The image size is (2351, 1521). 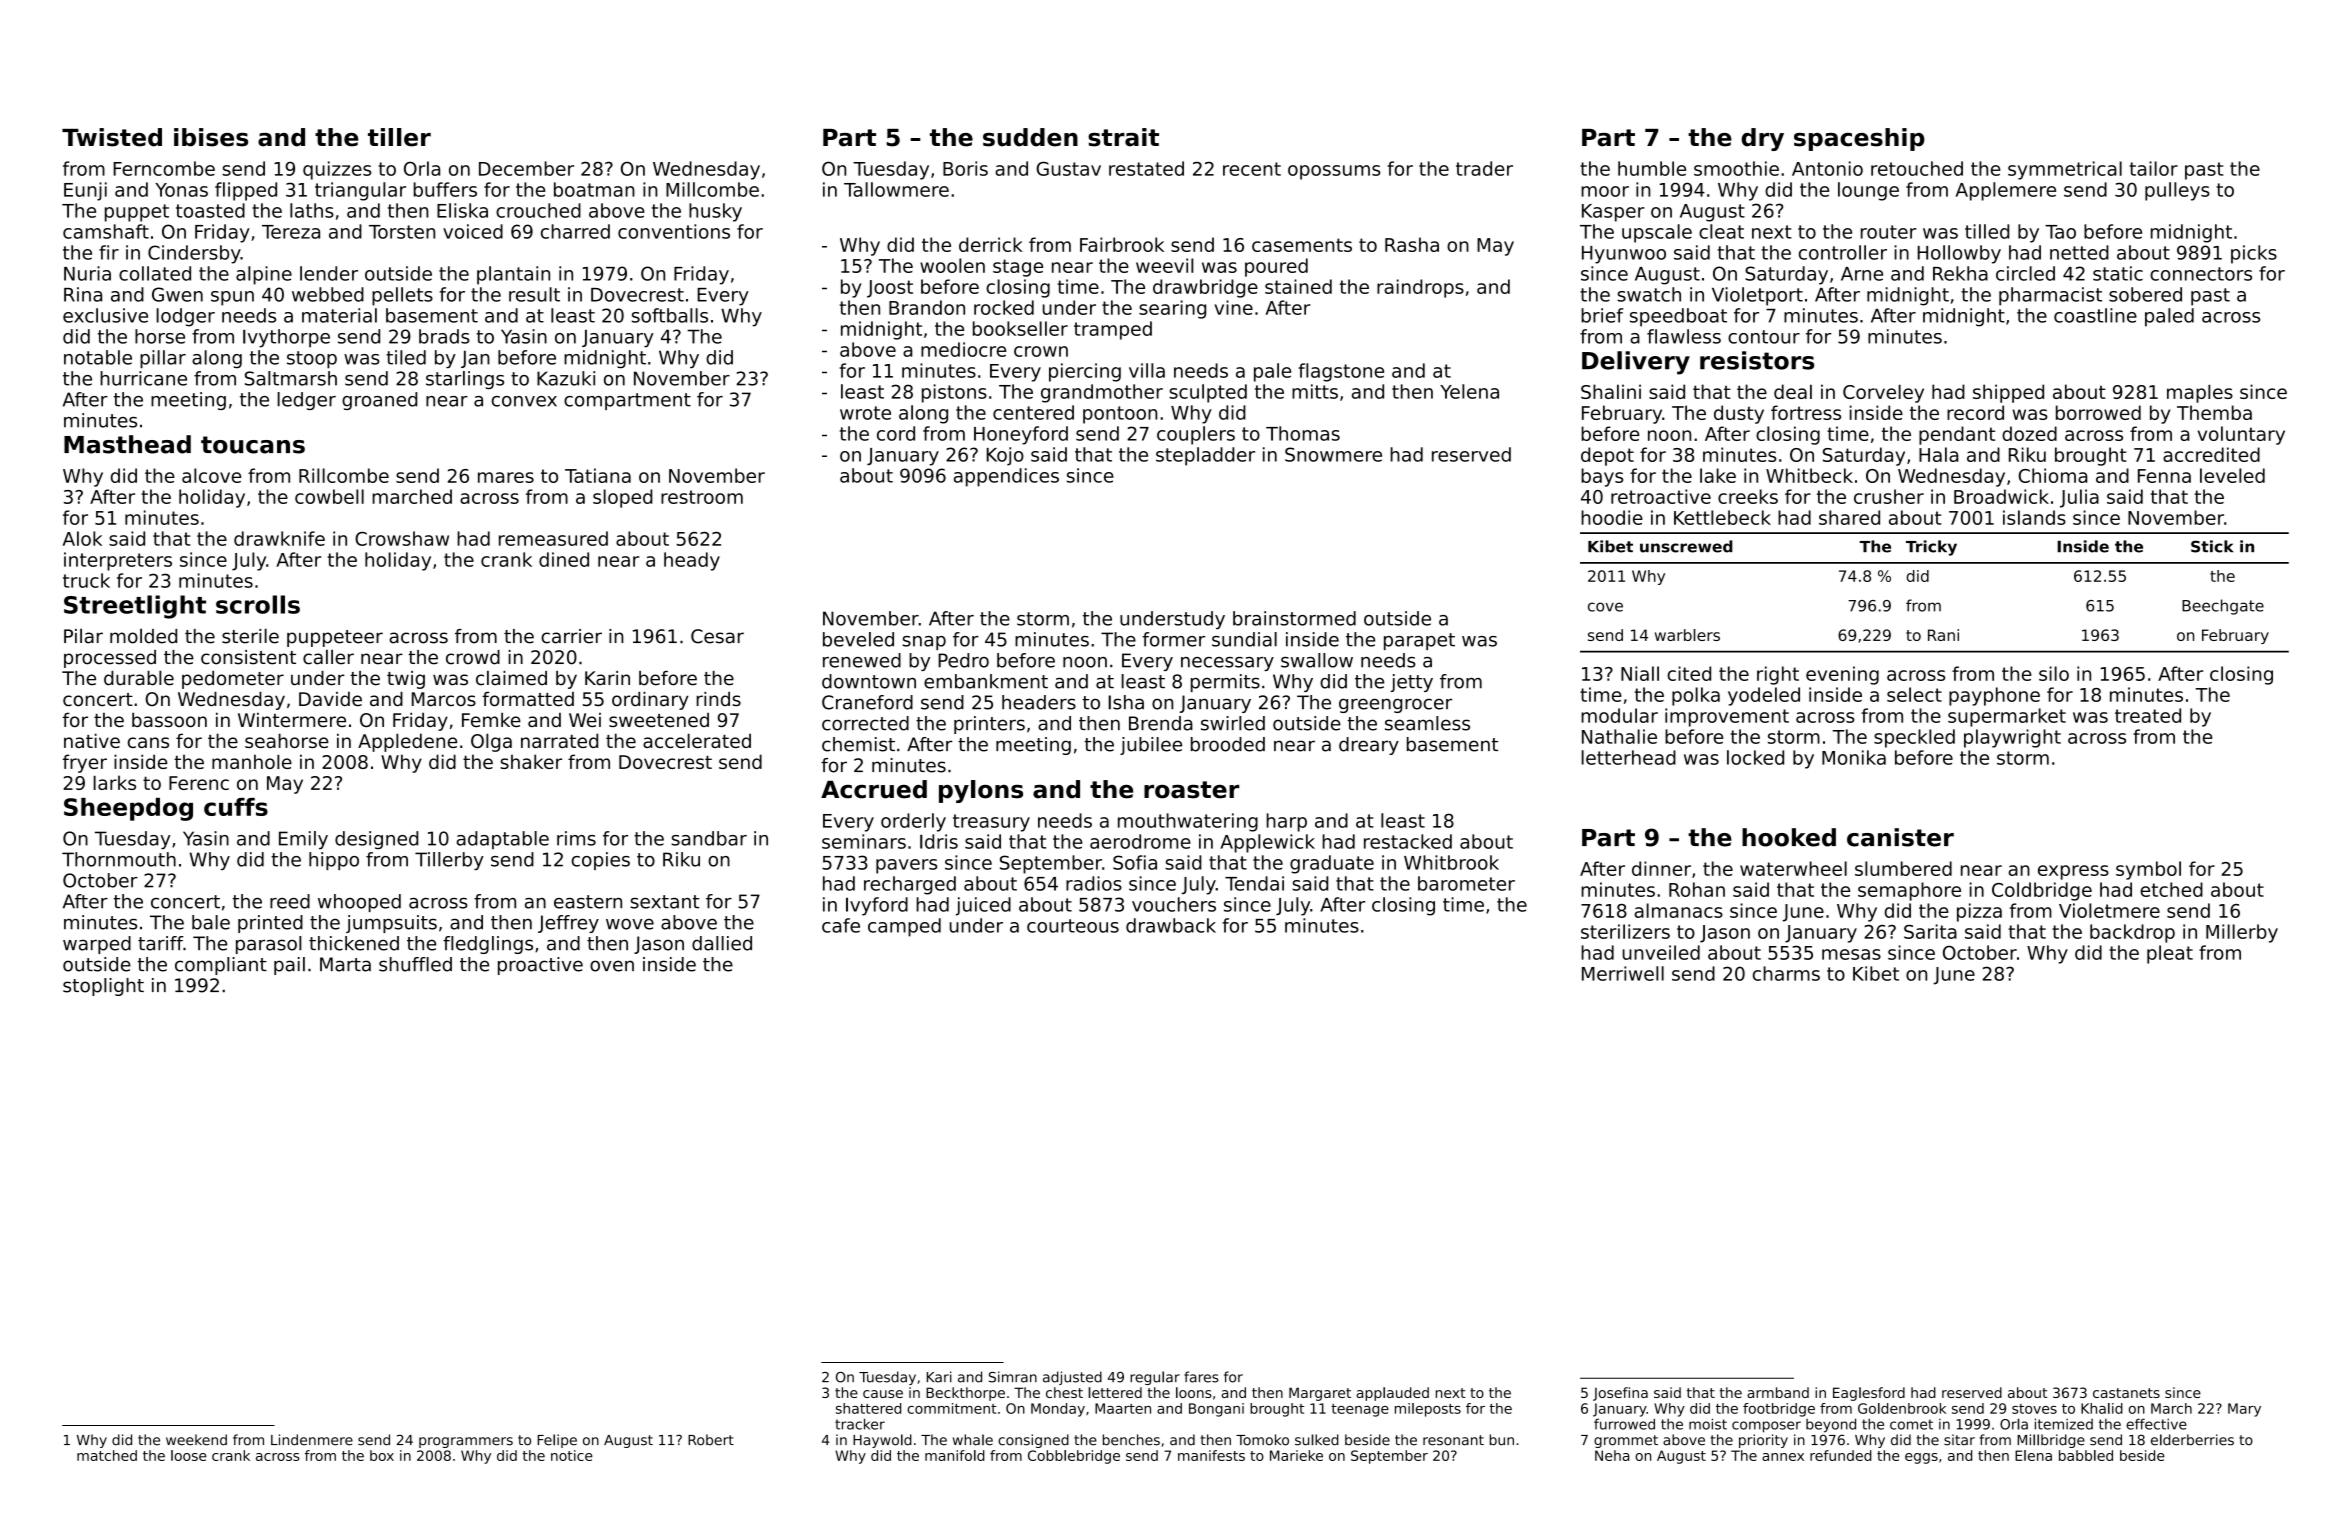 I want to click on spaceship, so click(x=1859, y=139).
